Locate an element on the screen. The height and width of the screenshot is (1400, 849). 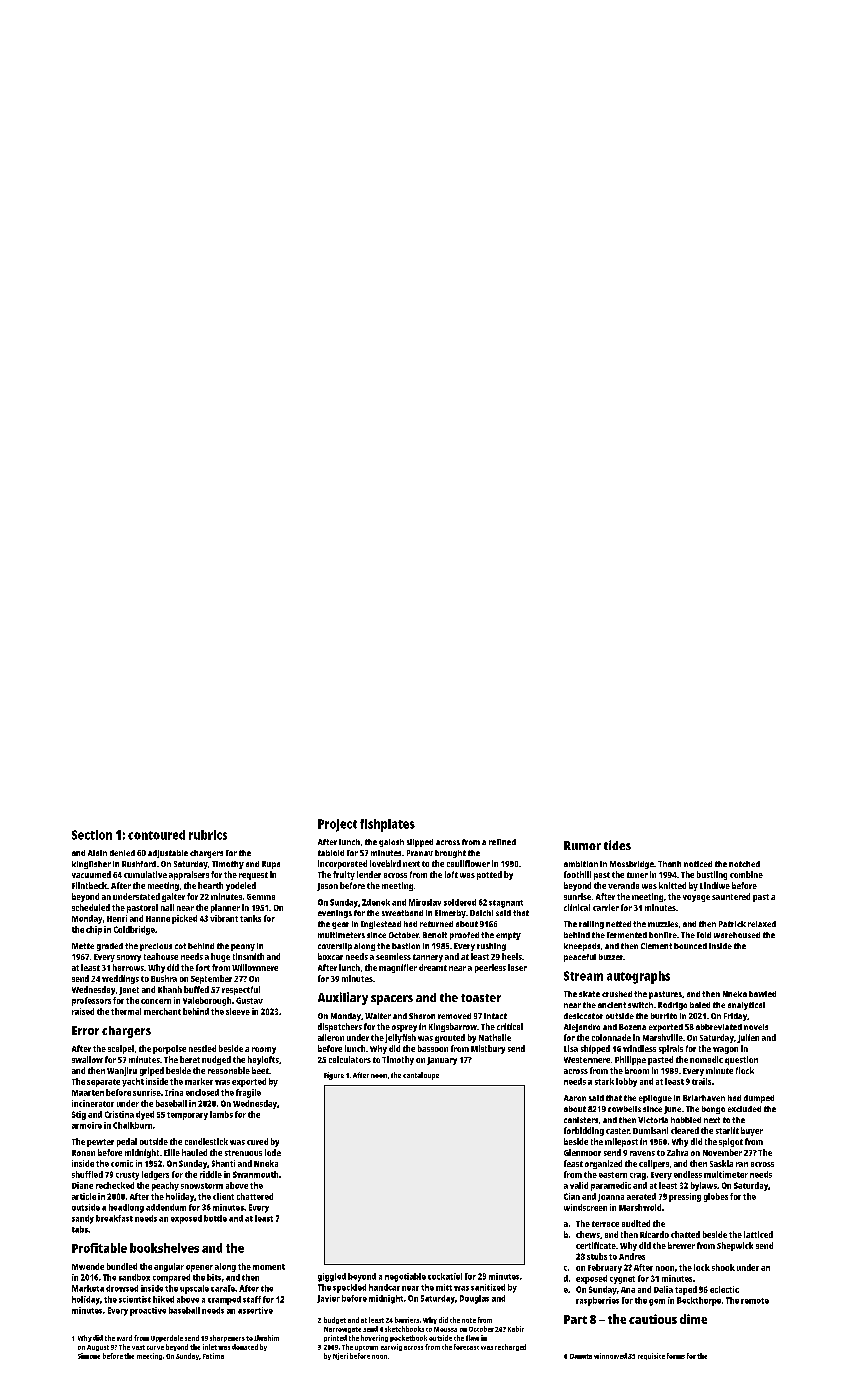
tides is located at coordinates (617, 845).
